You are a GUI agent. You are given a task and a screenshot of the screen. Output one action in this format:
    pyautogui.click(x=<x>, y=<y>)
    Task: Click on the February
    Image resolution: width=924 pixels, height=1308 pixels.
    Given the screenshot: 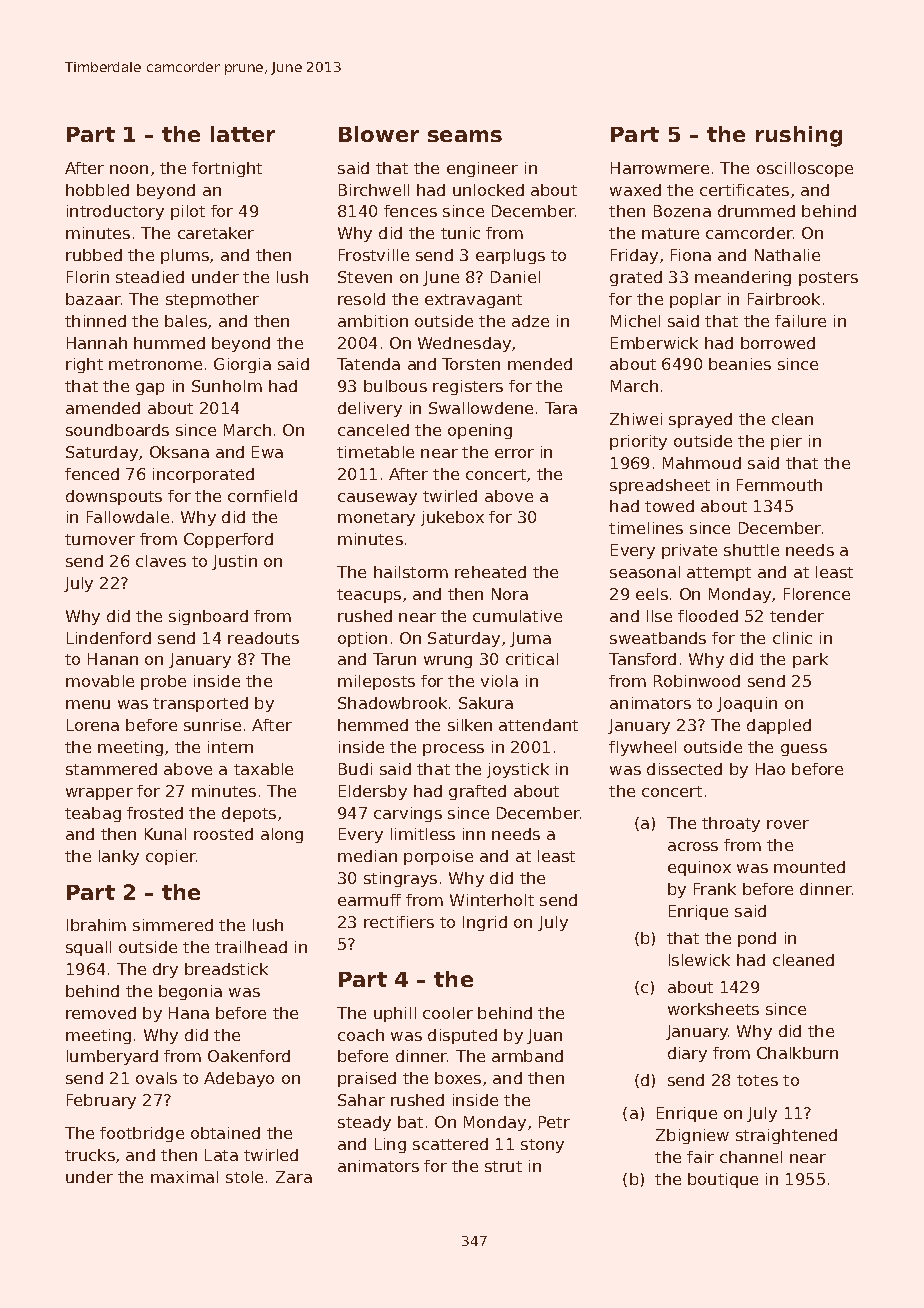 What is the action you would take?
    pyautogui.click(x=101, y=1101)
